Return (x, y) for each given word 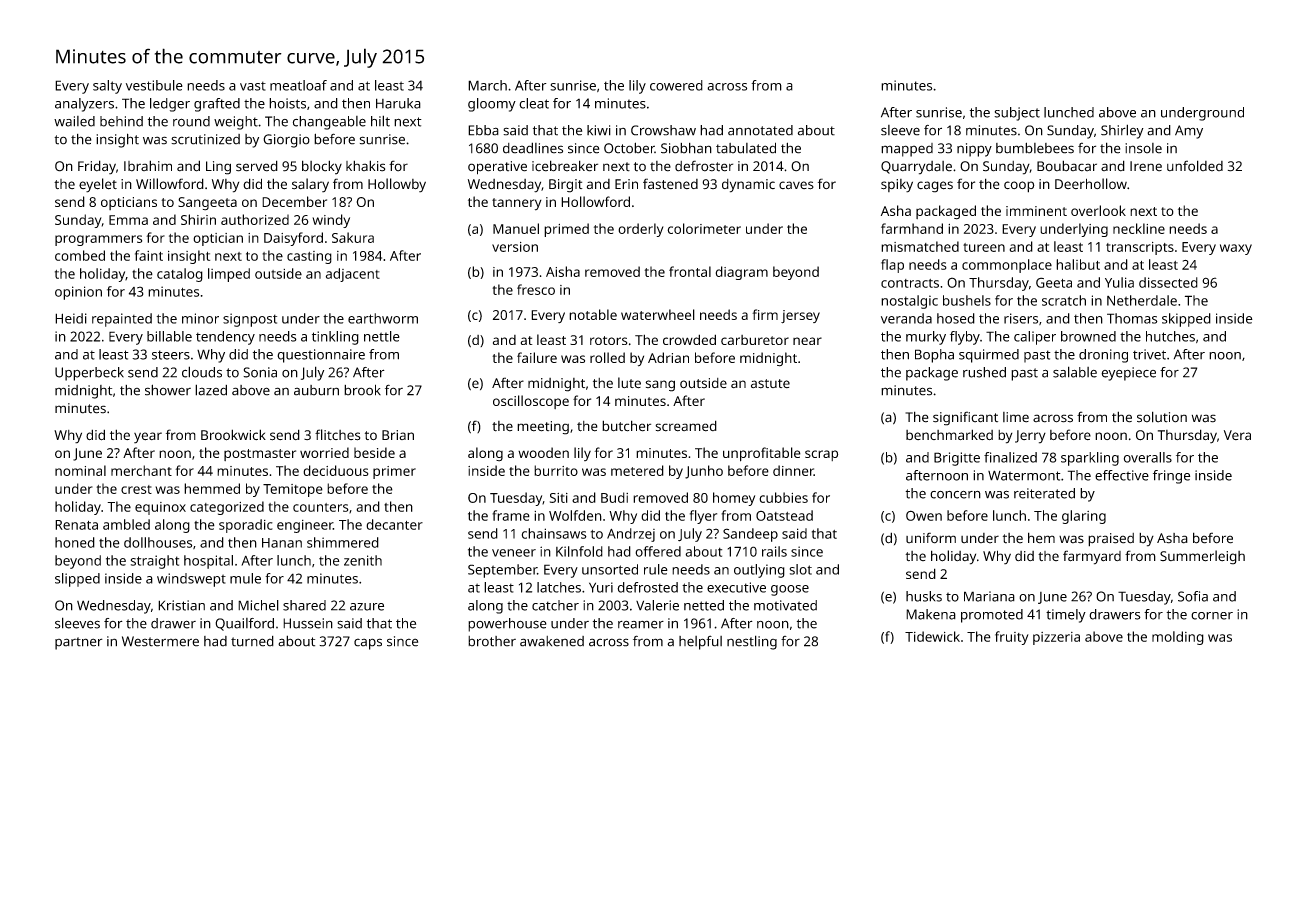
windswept (191, 580)
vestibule (154, 85)
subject (1017, 114)
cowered (676, 85)
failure (537, 357)
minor (200, 318)
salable (1075, 372)
